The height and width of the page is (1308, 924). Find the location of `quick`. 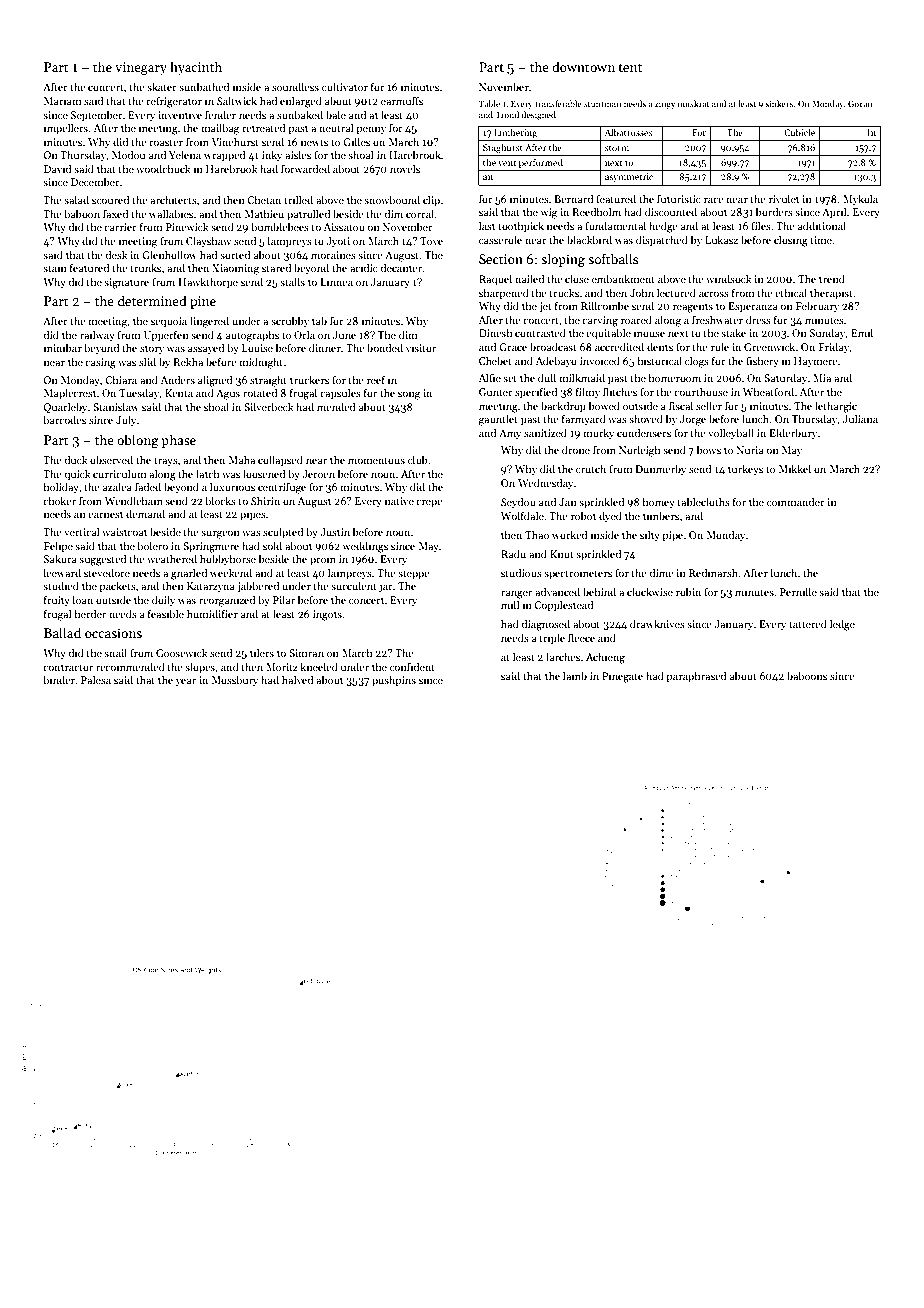

quick is located at coordinates (77, 474).
